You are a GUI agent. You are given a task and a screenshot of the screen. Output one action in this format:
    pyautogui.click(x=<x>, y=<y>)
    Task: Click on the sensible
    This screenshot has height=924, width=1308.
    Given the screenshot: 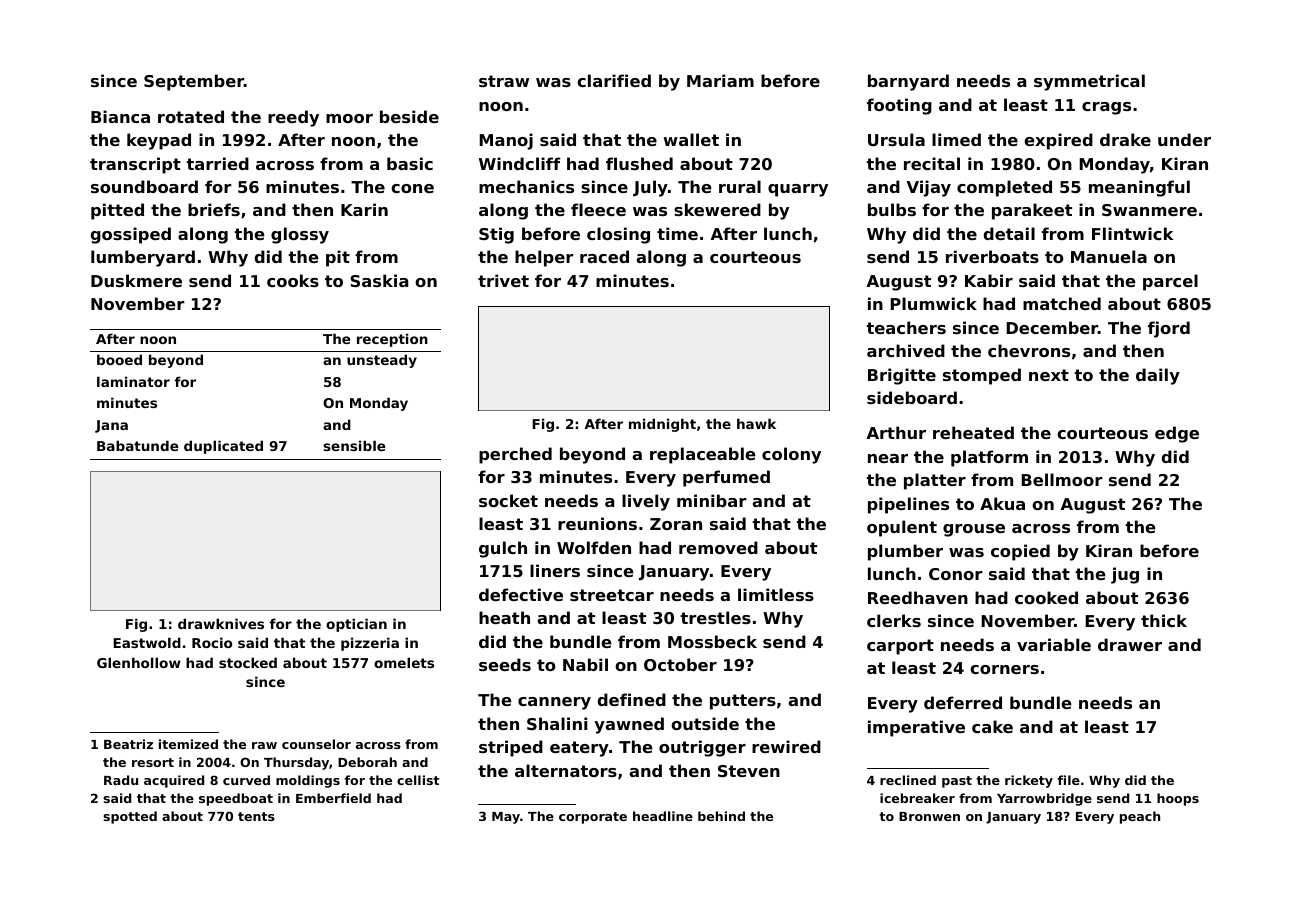 What is the action you would take?
    pyautogui.click(x=354, y=445)
